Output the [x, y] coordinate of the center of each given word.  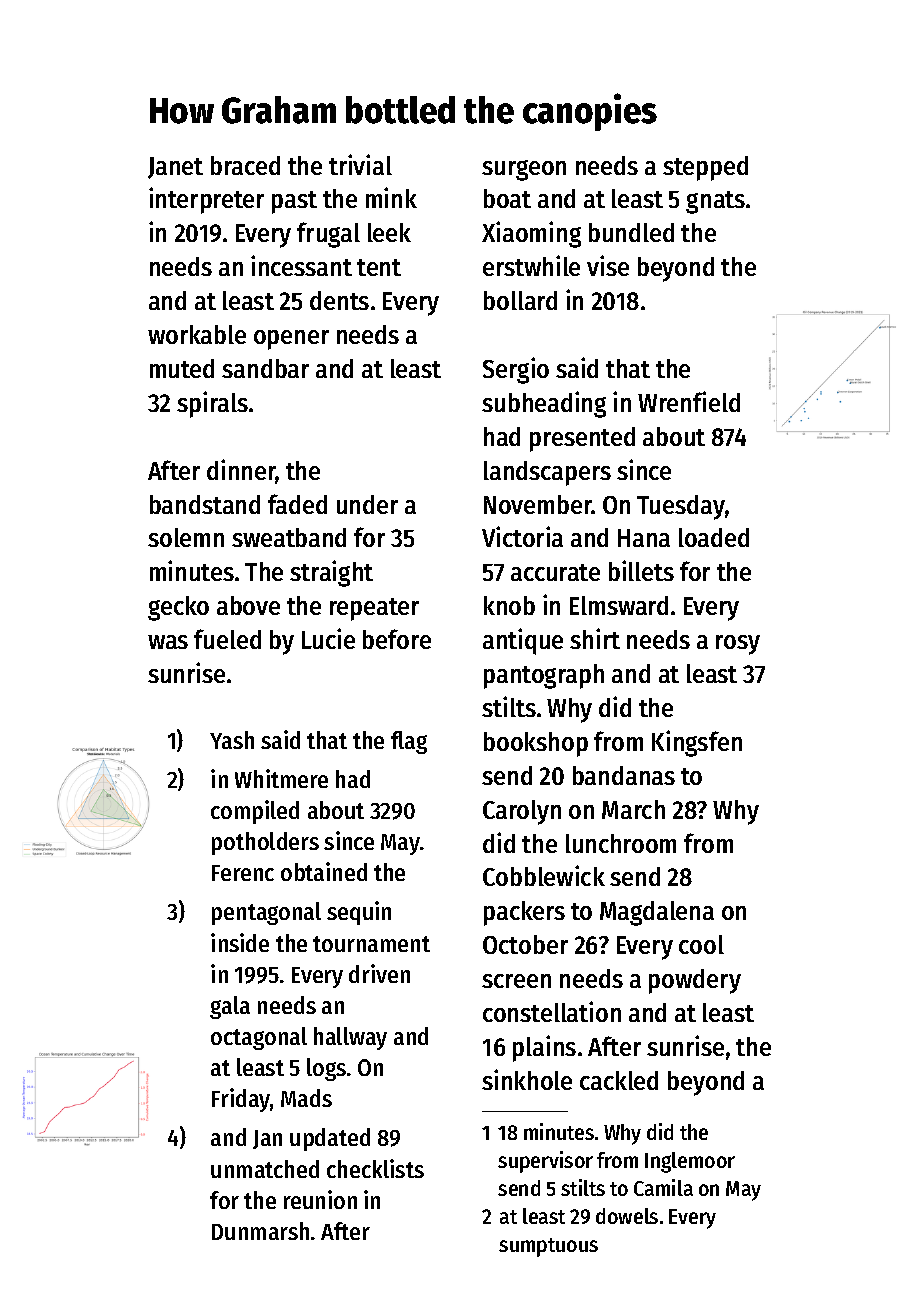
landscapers [547, 473]
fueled [227, 639]
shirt [595, 638]
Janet [175, 168]
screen [516, 981]
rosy [738, 645]
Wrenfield [689, 401]
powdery [695, 981]
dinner [241, 471]
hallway [350, 1038]
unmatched [265, 1169]
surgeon [524, 170]
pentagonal [266, 913]
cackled [619, 1080]
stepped [705, 168]
